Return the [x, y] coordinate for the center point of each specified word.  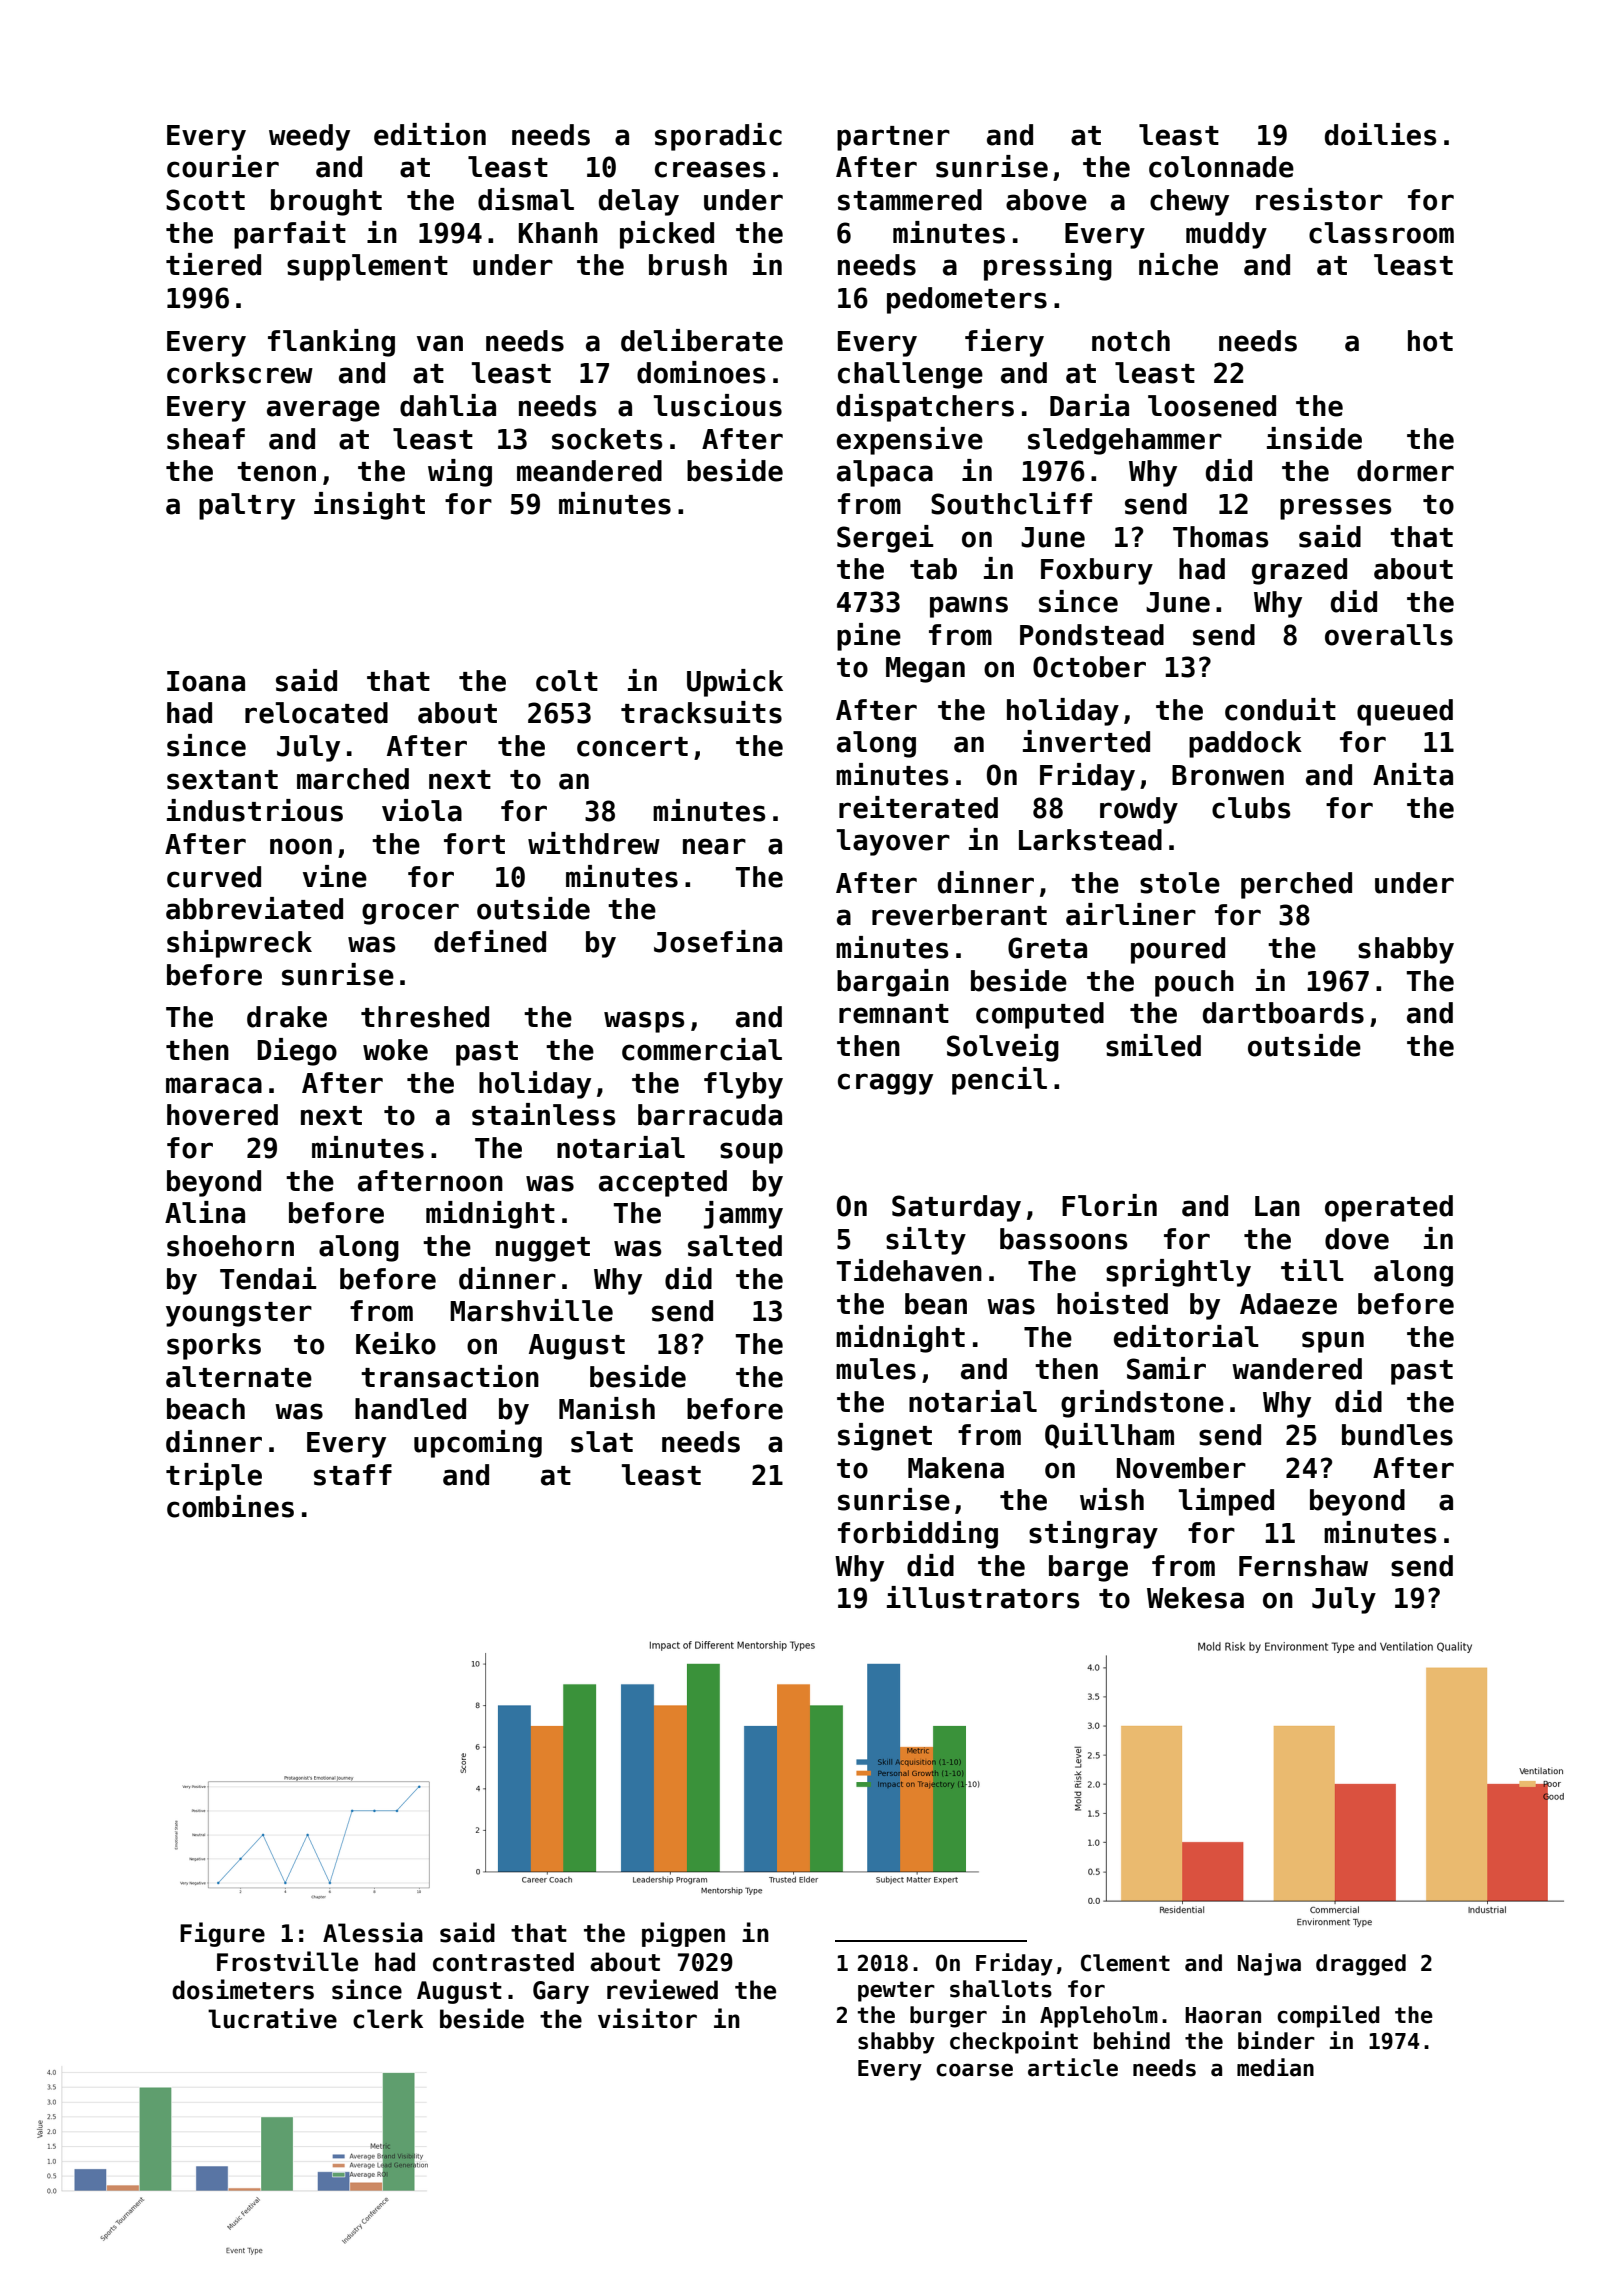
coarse [974, 2070]
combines [230, 1506]
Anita [1413, 774]
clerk [388, 2019]
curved [214, 877]
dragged [1361, 1965]
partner [893, 138]
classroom [1381, 233]
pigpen [683, 1934]
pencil [999, 1081]
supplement [367, 267]
